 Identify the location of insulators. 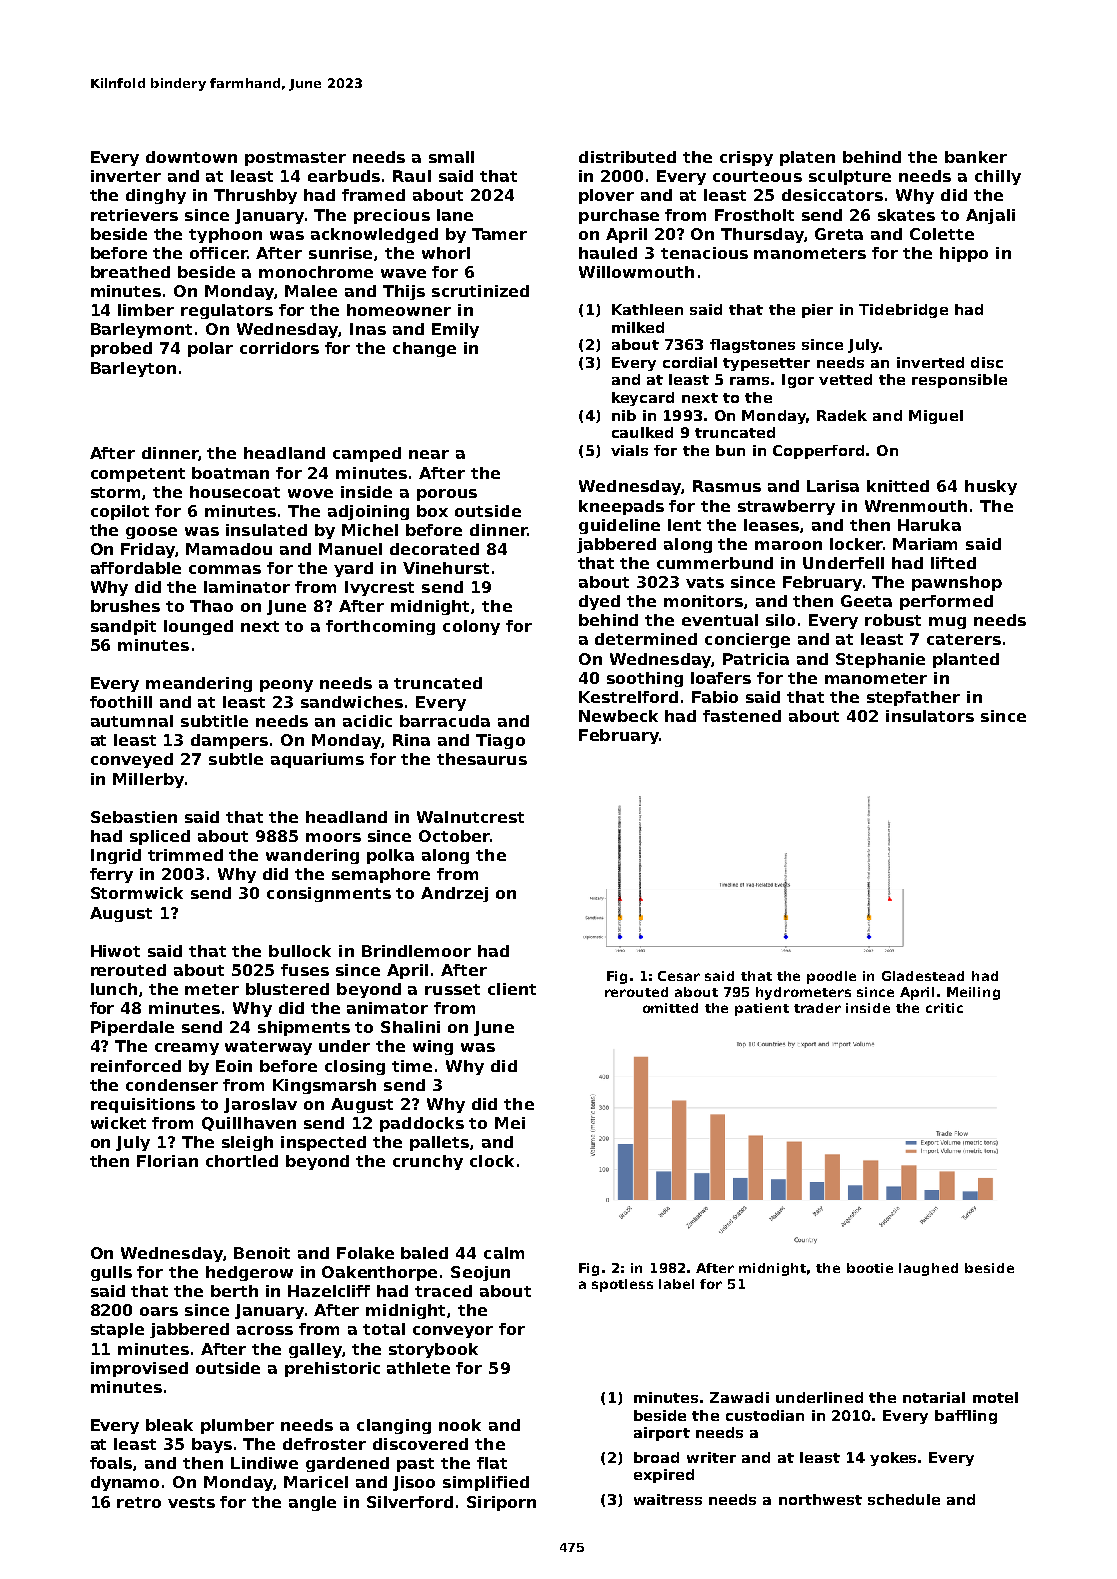
(930, 716).
